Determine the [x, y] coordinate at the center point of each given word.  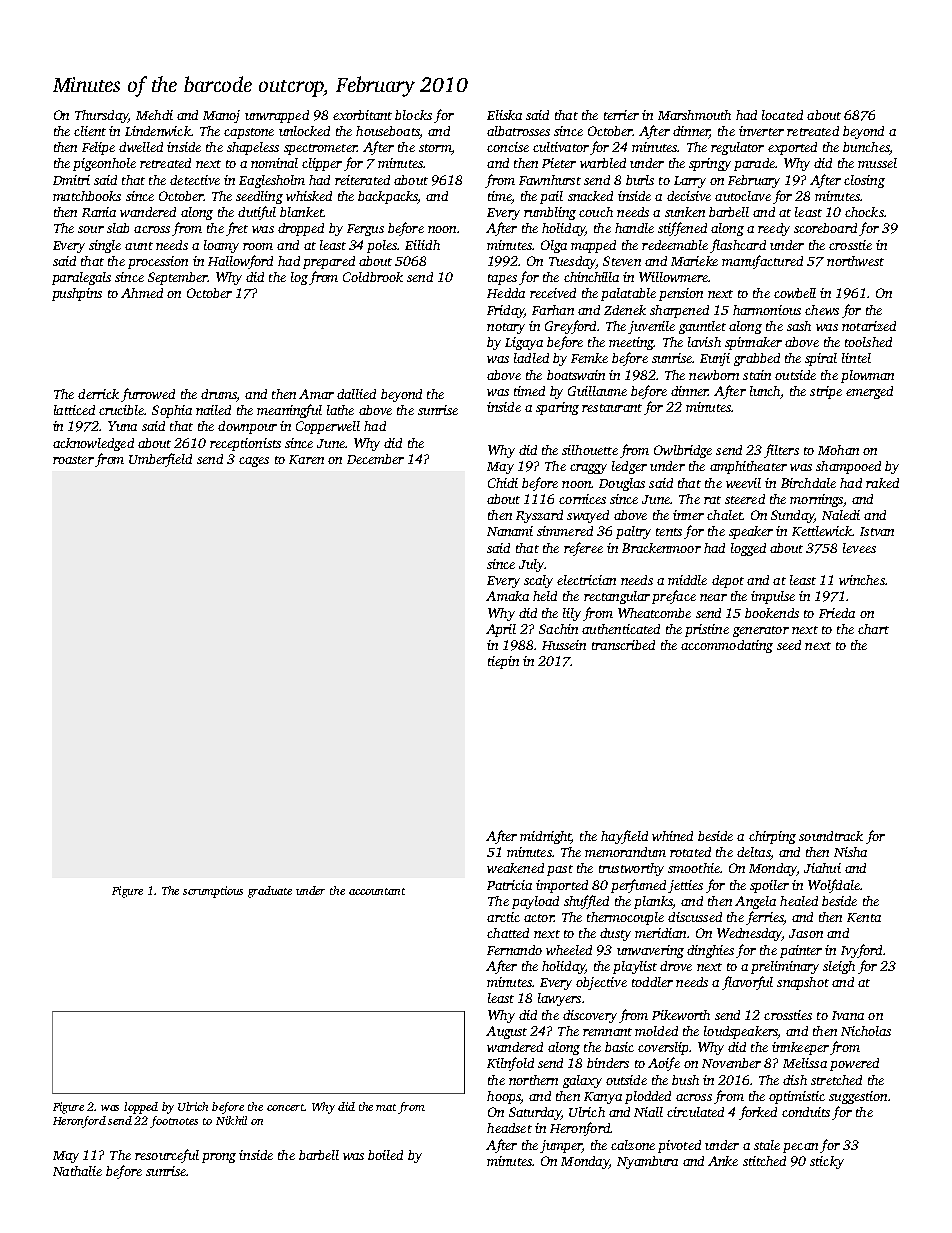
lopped [141, 1108]
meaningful [289, 411]
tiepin [503, 662]
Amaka [507, 596]
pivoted [679, 1146]
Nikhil [231, 1120]
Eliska [504, 115]
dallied [356, 394]
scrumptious [213, 892]
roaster [73, 460]
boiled [385, 1155]
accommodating [727, 646]
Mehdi [154, 115]
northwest [855, 261]
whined [672, 836]
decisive [689, 196]
